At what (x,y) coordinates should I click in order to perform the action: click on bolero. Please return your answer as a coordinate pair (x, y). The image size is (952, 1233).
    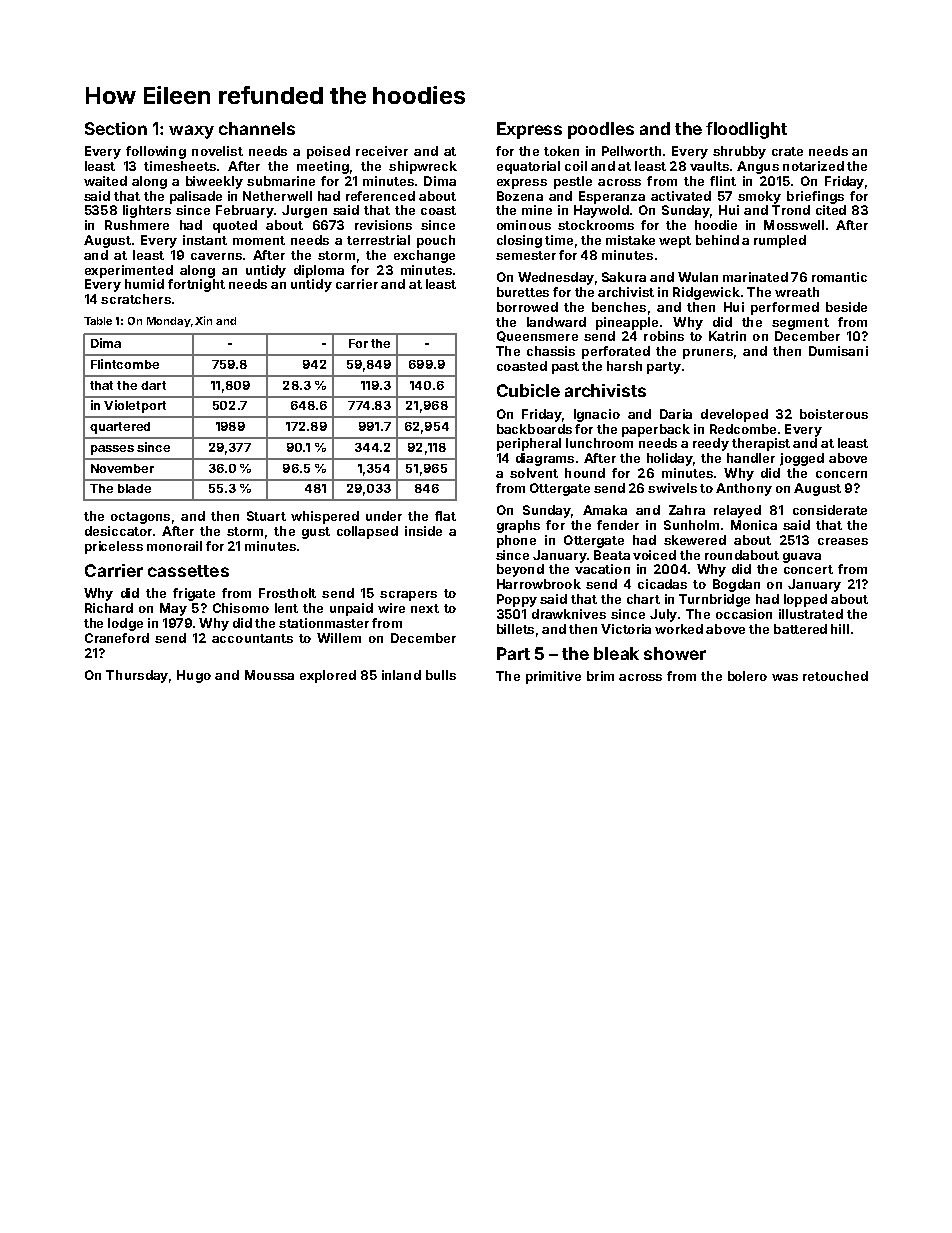
    Looking at the image, I should click on (747, 676).
